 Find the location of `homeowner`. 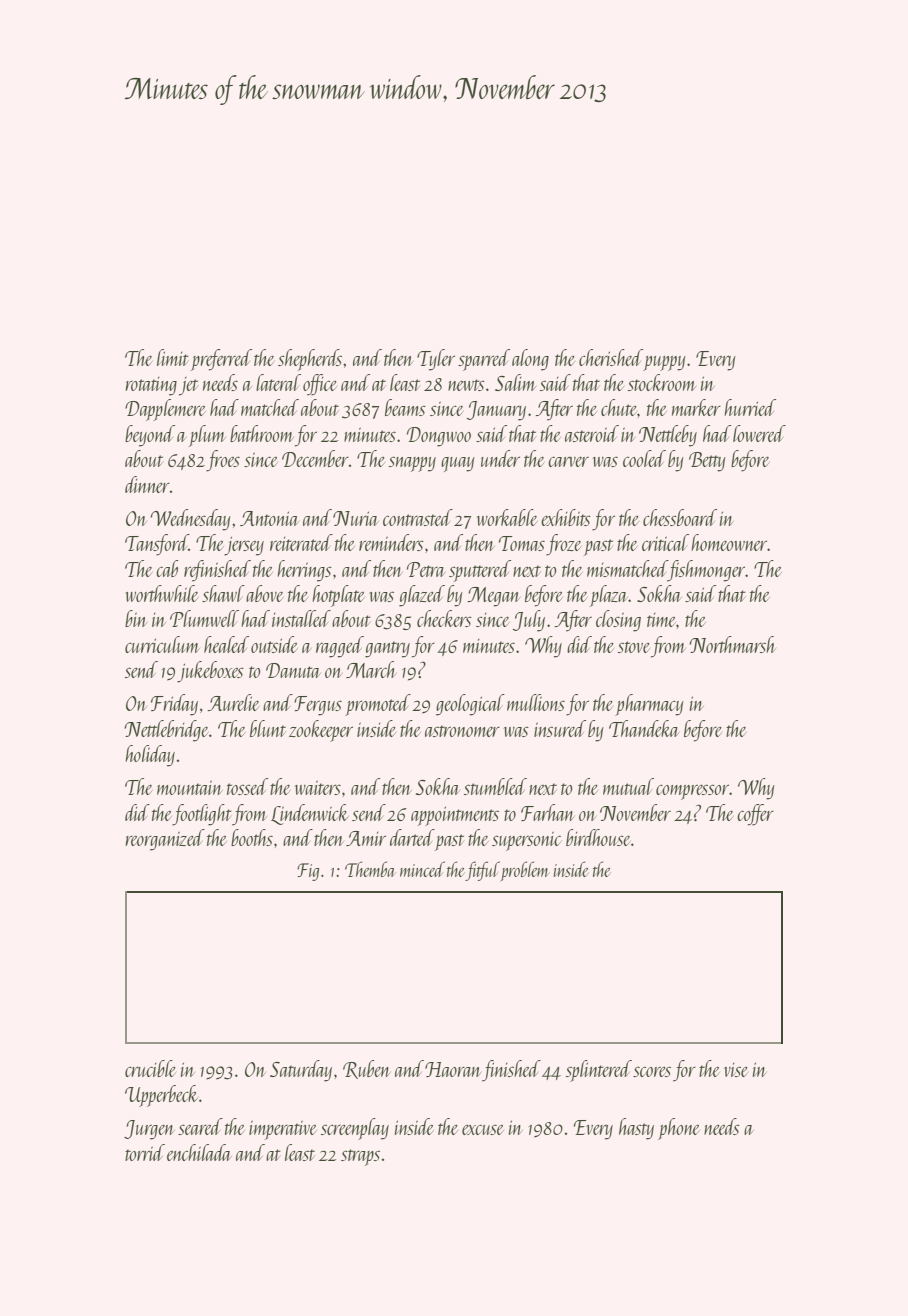

homeowner is located at coordinates (729, 542).
